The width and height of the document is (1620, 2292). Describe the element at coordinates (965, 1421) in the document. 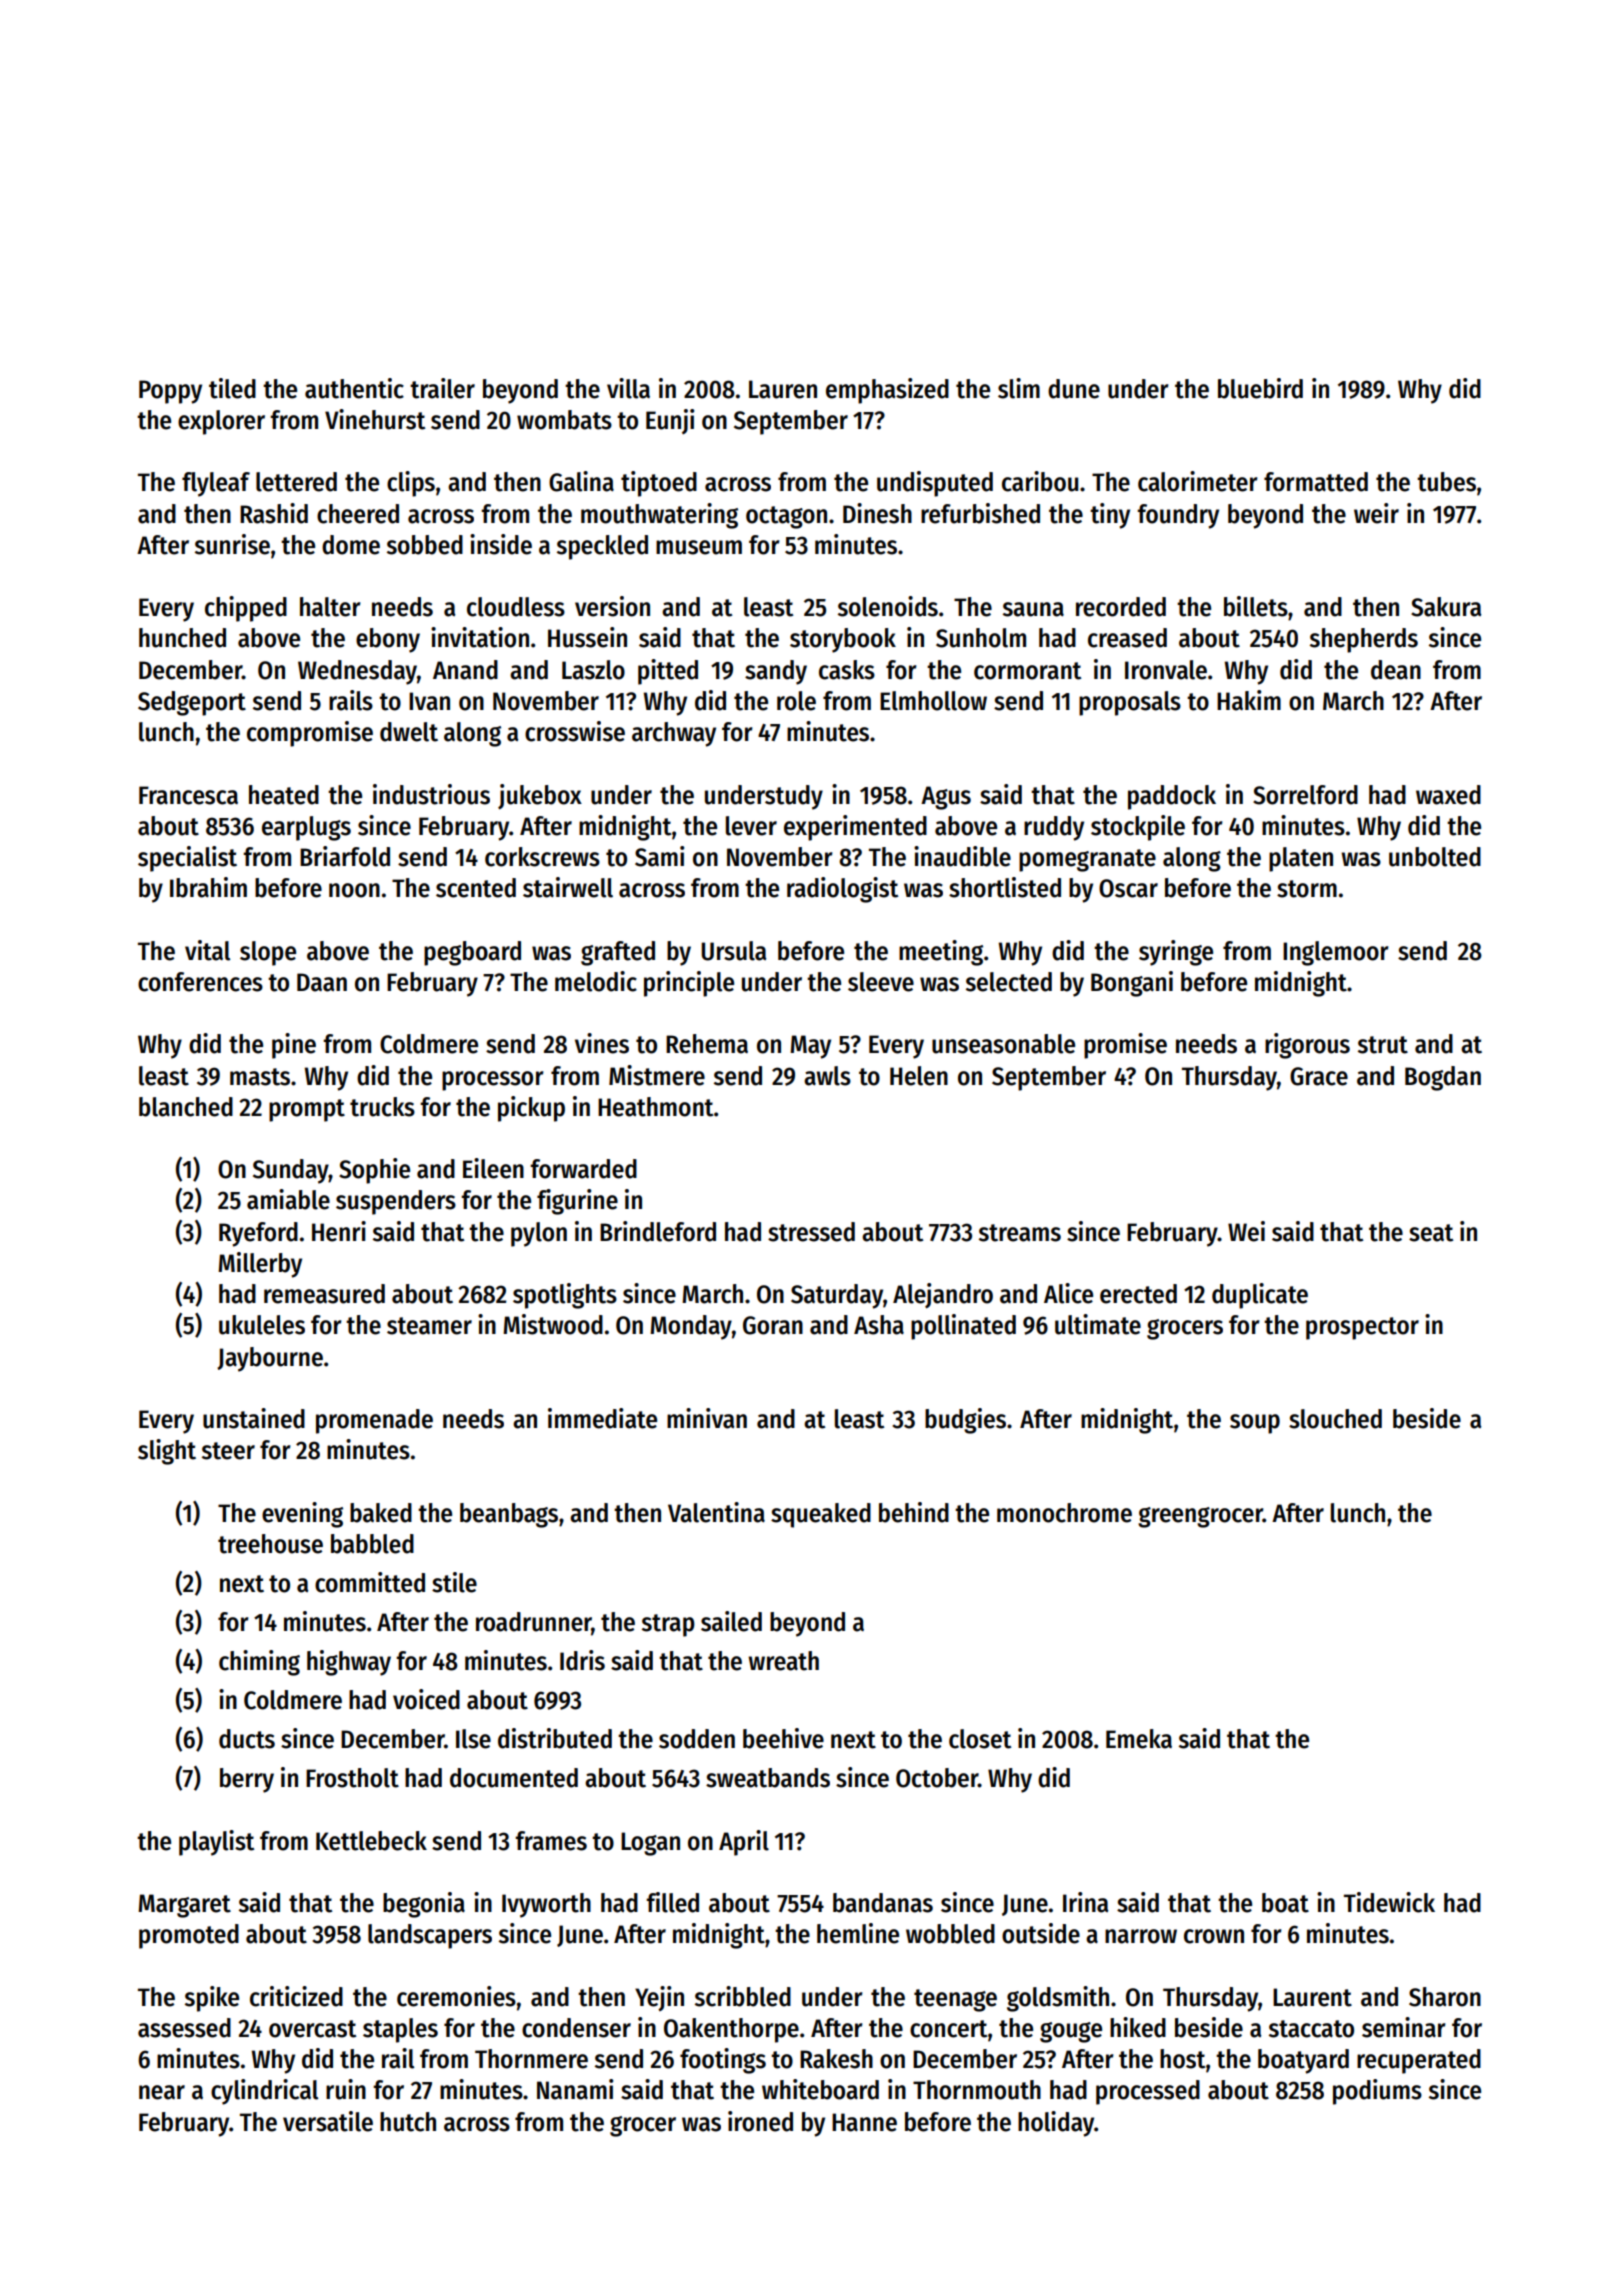

I see `budgies` at that location.
